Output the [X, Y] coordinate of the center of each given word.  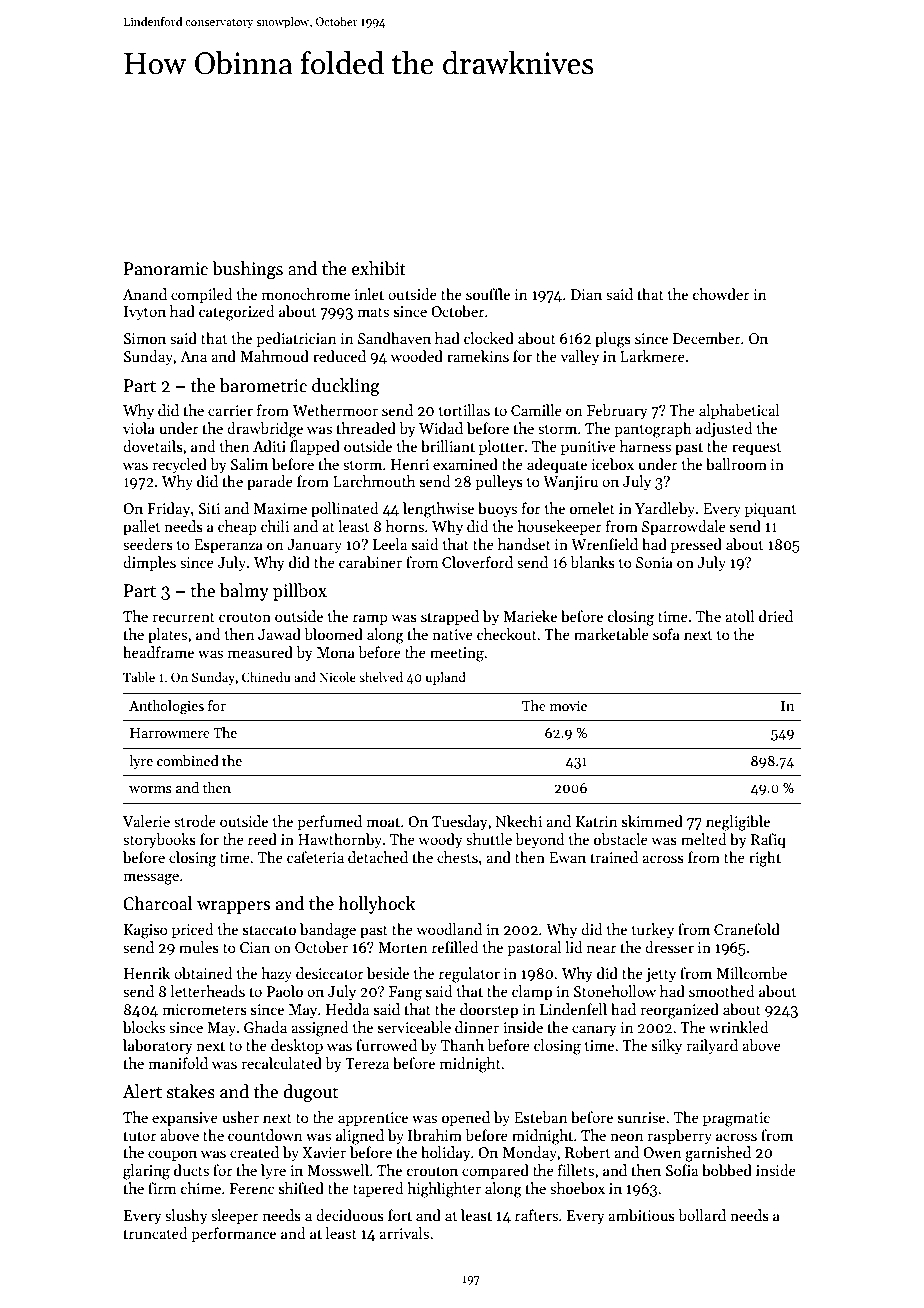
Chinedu [266, 677]
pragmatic [736, 1119]
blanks [592, 562]
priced [193, 930]
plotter [501, 447]
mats [373, 312]
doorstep [489, 1010]
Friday [168, 509]
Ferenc [252, 1188]
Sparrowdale [684, 527]
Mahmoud [274, 356]
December [707, 338]
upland [445, 678]
